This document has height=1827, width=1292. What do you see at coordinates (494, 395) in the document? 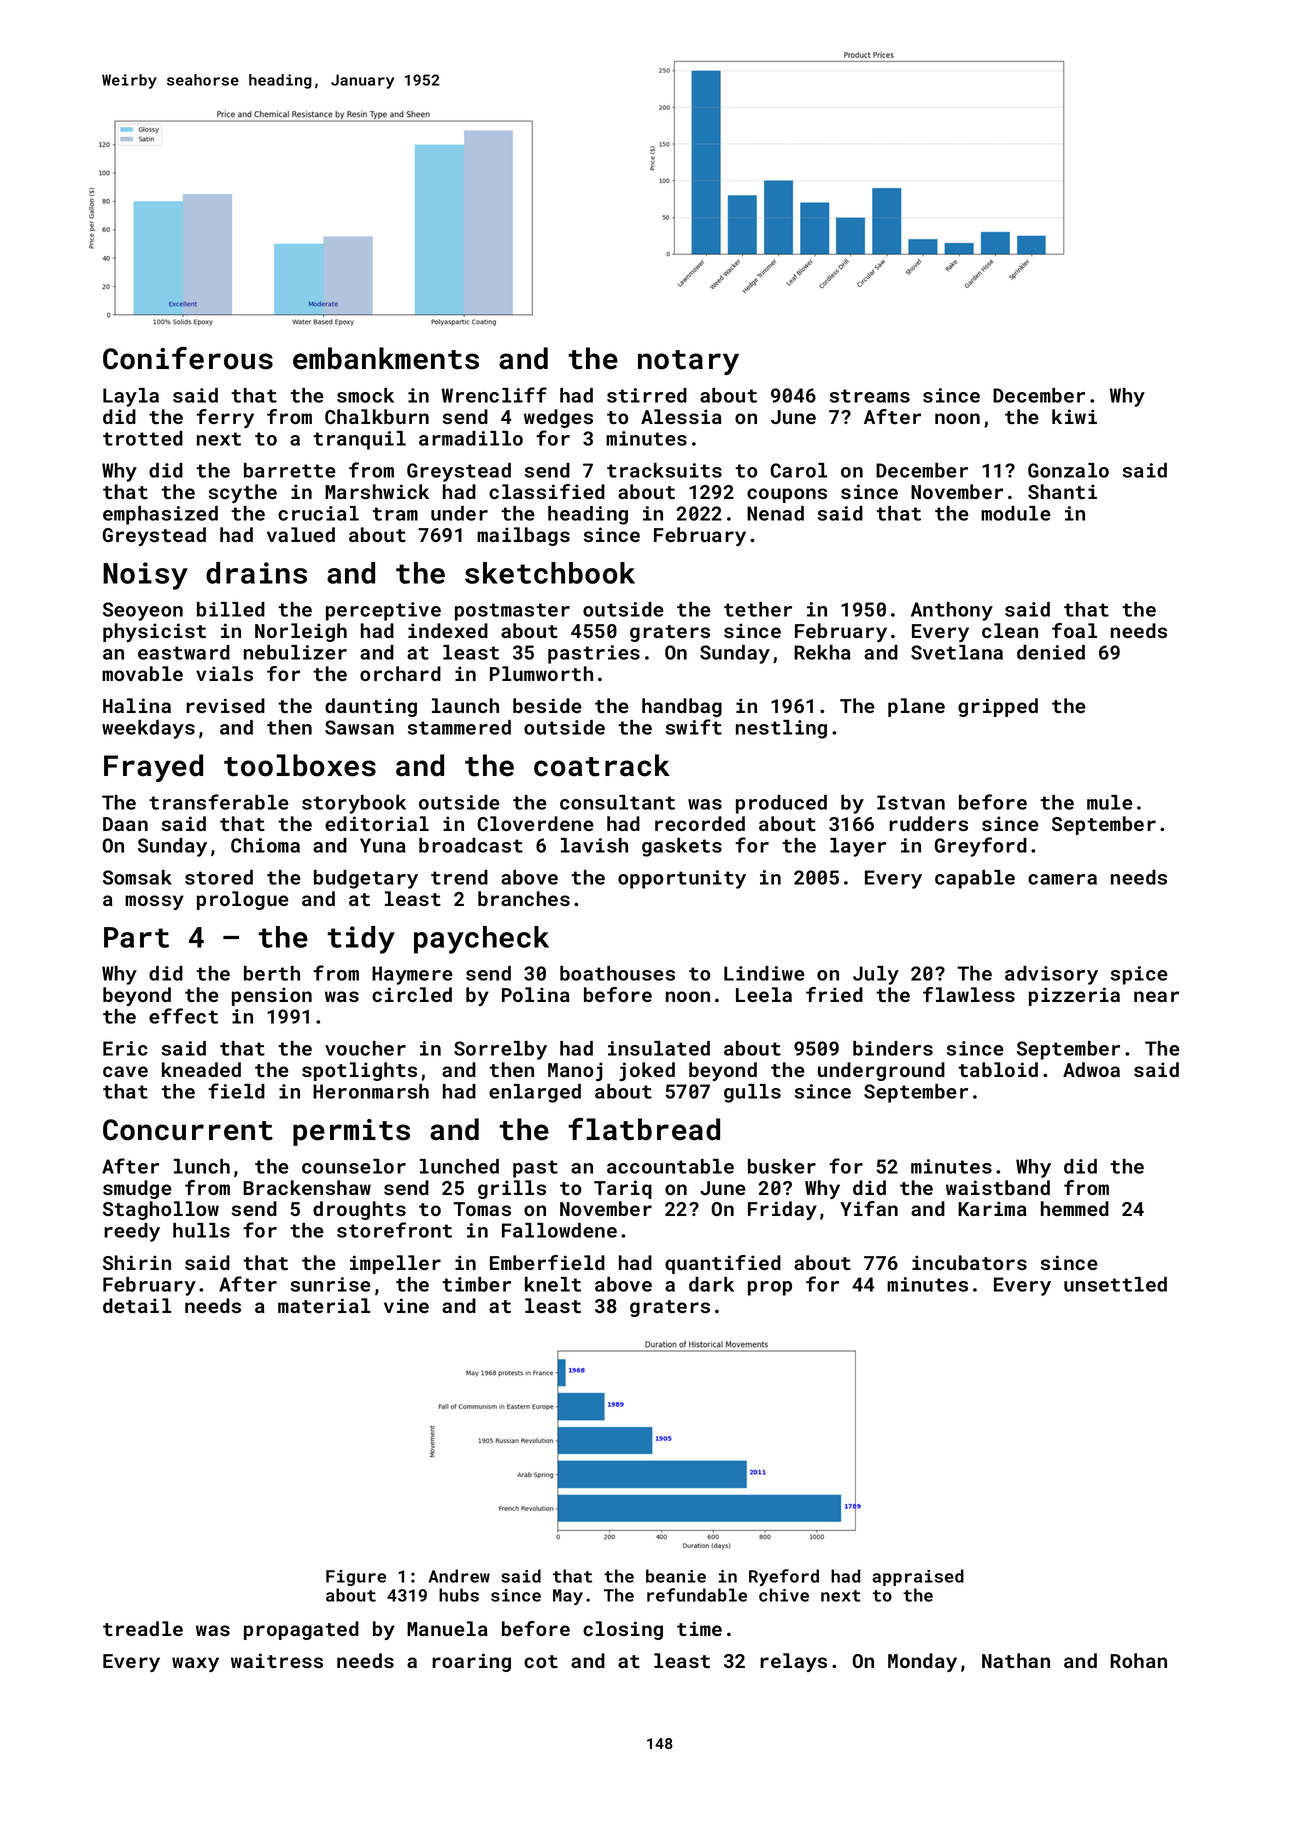
I see `Wrencliff` at bounding box center [494, 395].
